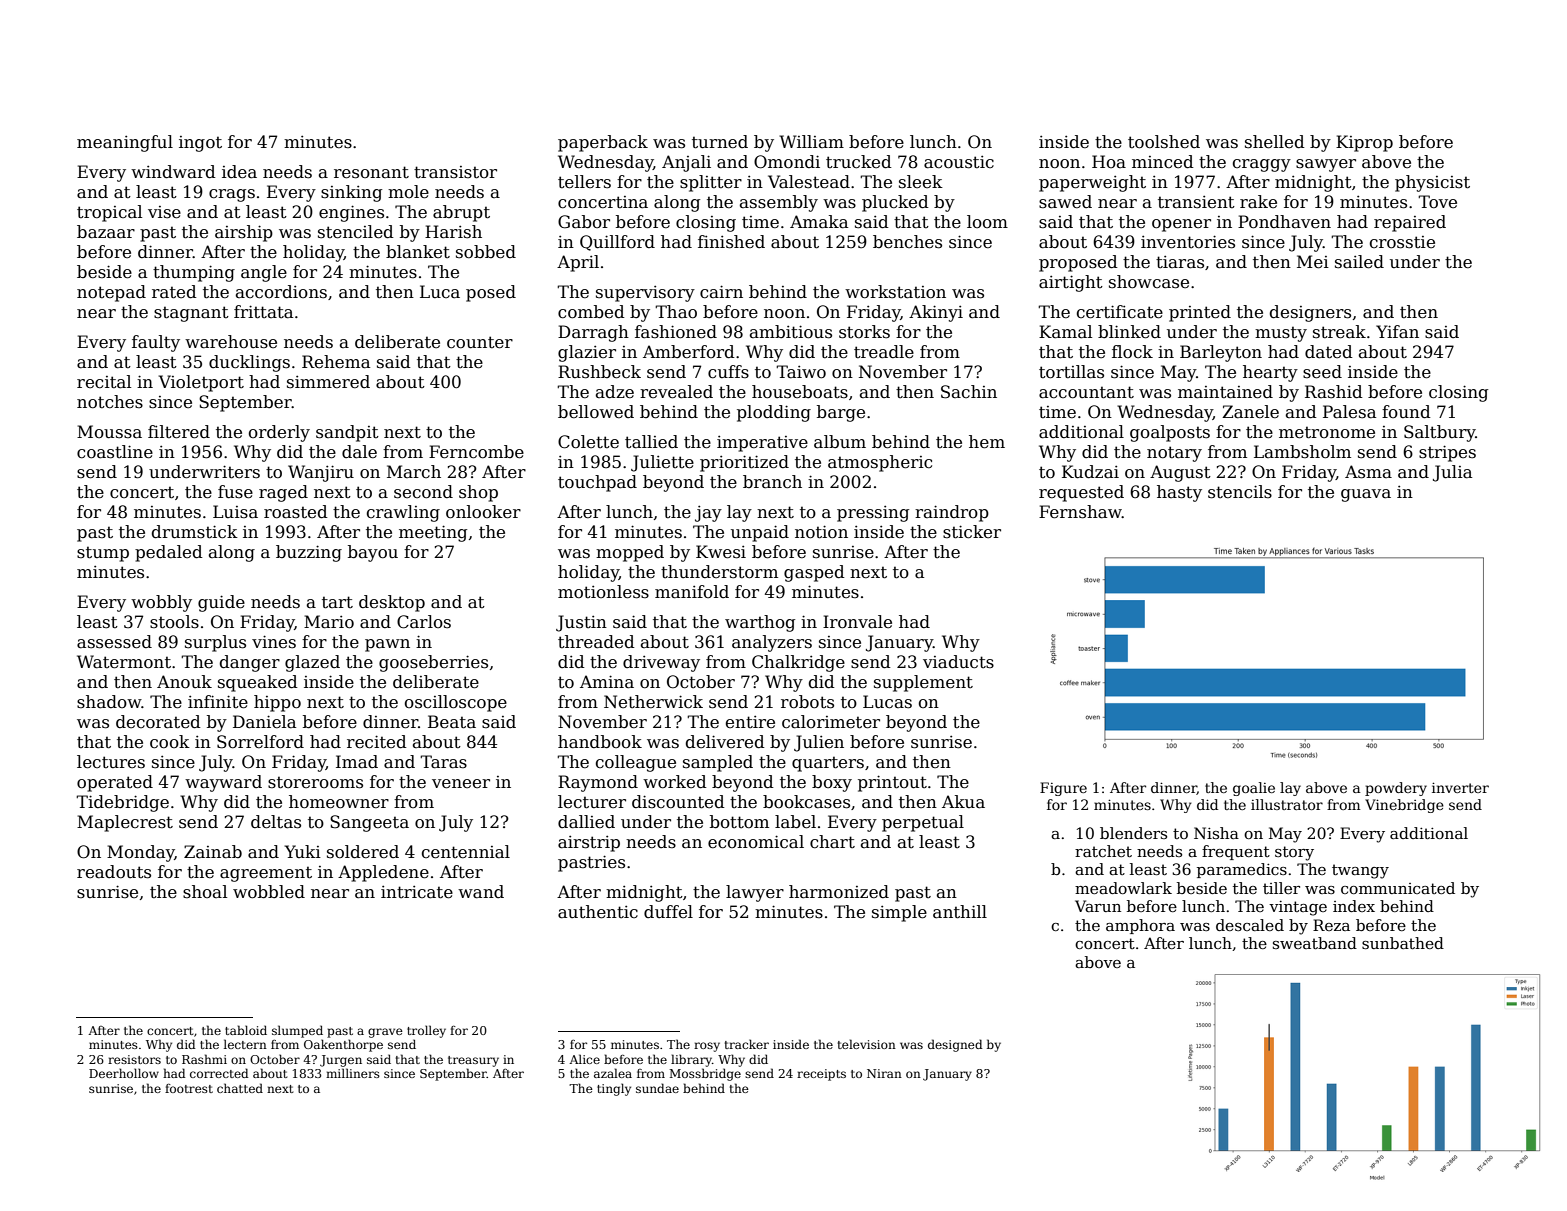 The width and height of the image is (1567, 1211). What do you see at coordinates (1240, 492) in the image?
I see `stencils` at bounding box center [1240, 492].
